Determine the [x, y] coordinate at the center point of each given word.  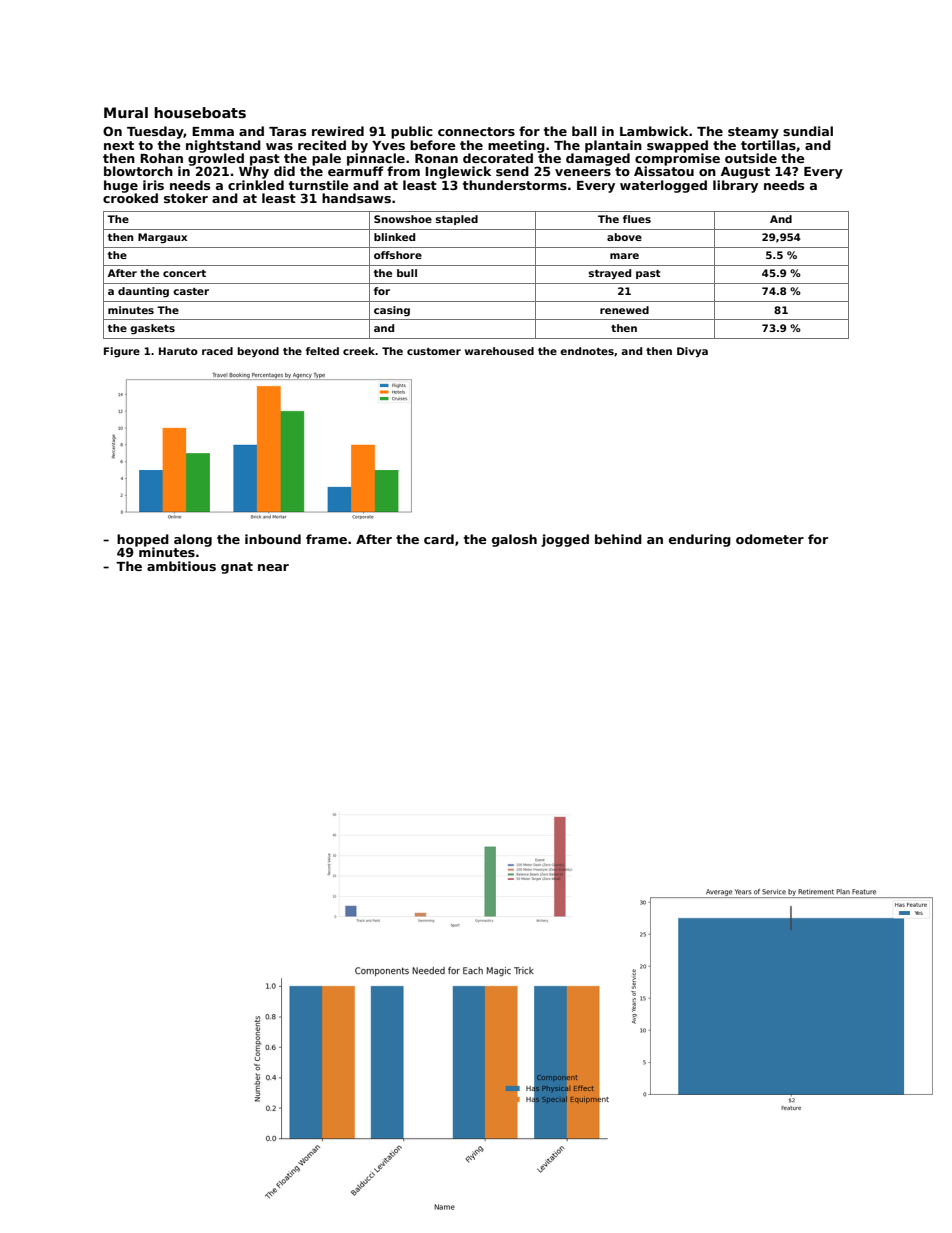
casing [392, 311]
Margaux [162, 238]
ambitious [181, 566]
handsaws [356, 198]
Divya [692, 352]
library [735, 186]
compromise [677, 159]
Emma [213, 131]
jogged [565, 540]
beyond [258, 352]
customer [434, 351]
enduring [700, 540]
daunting [143, 292]
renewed [624, 310]
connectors [476, 131]
